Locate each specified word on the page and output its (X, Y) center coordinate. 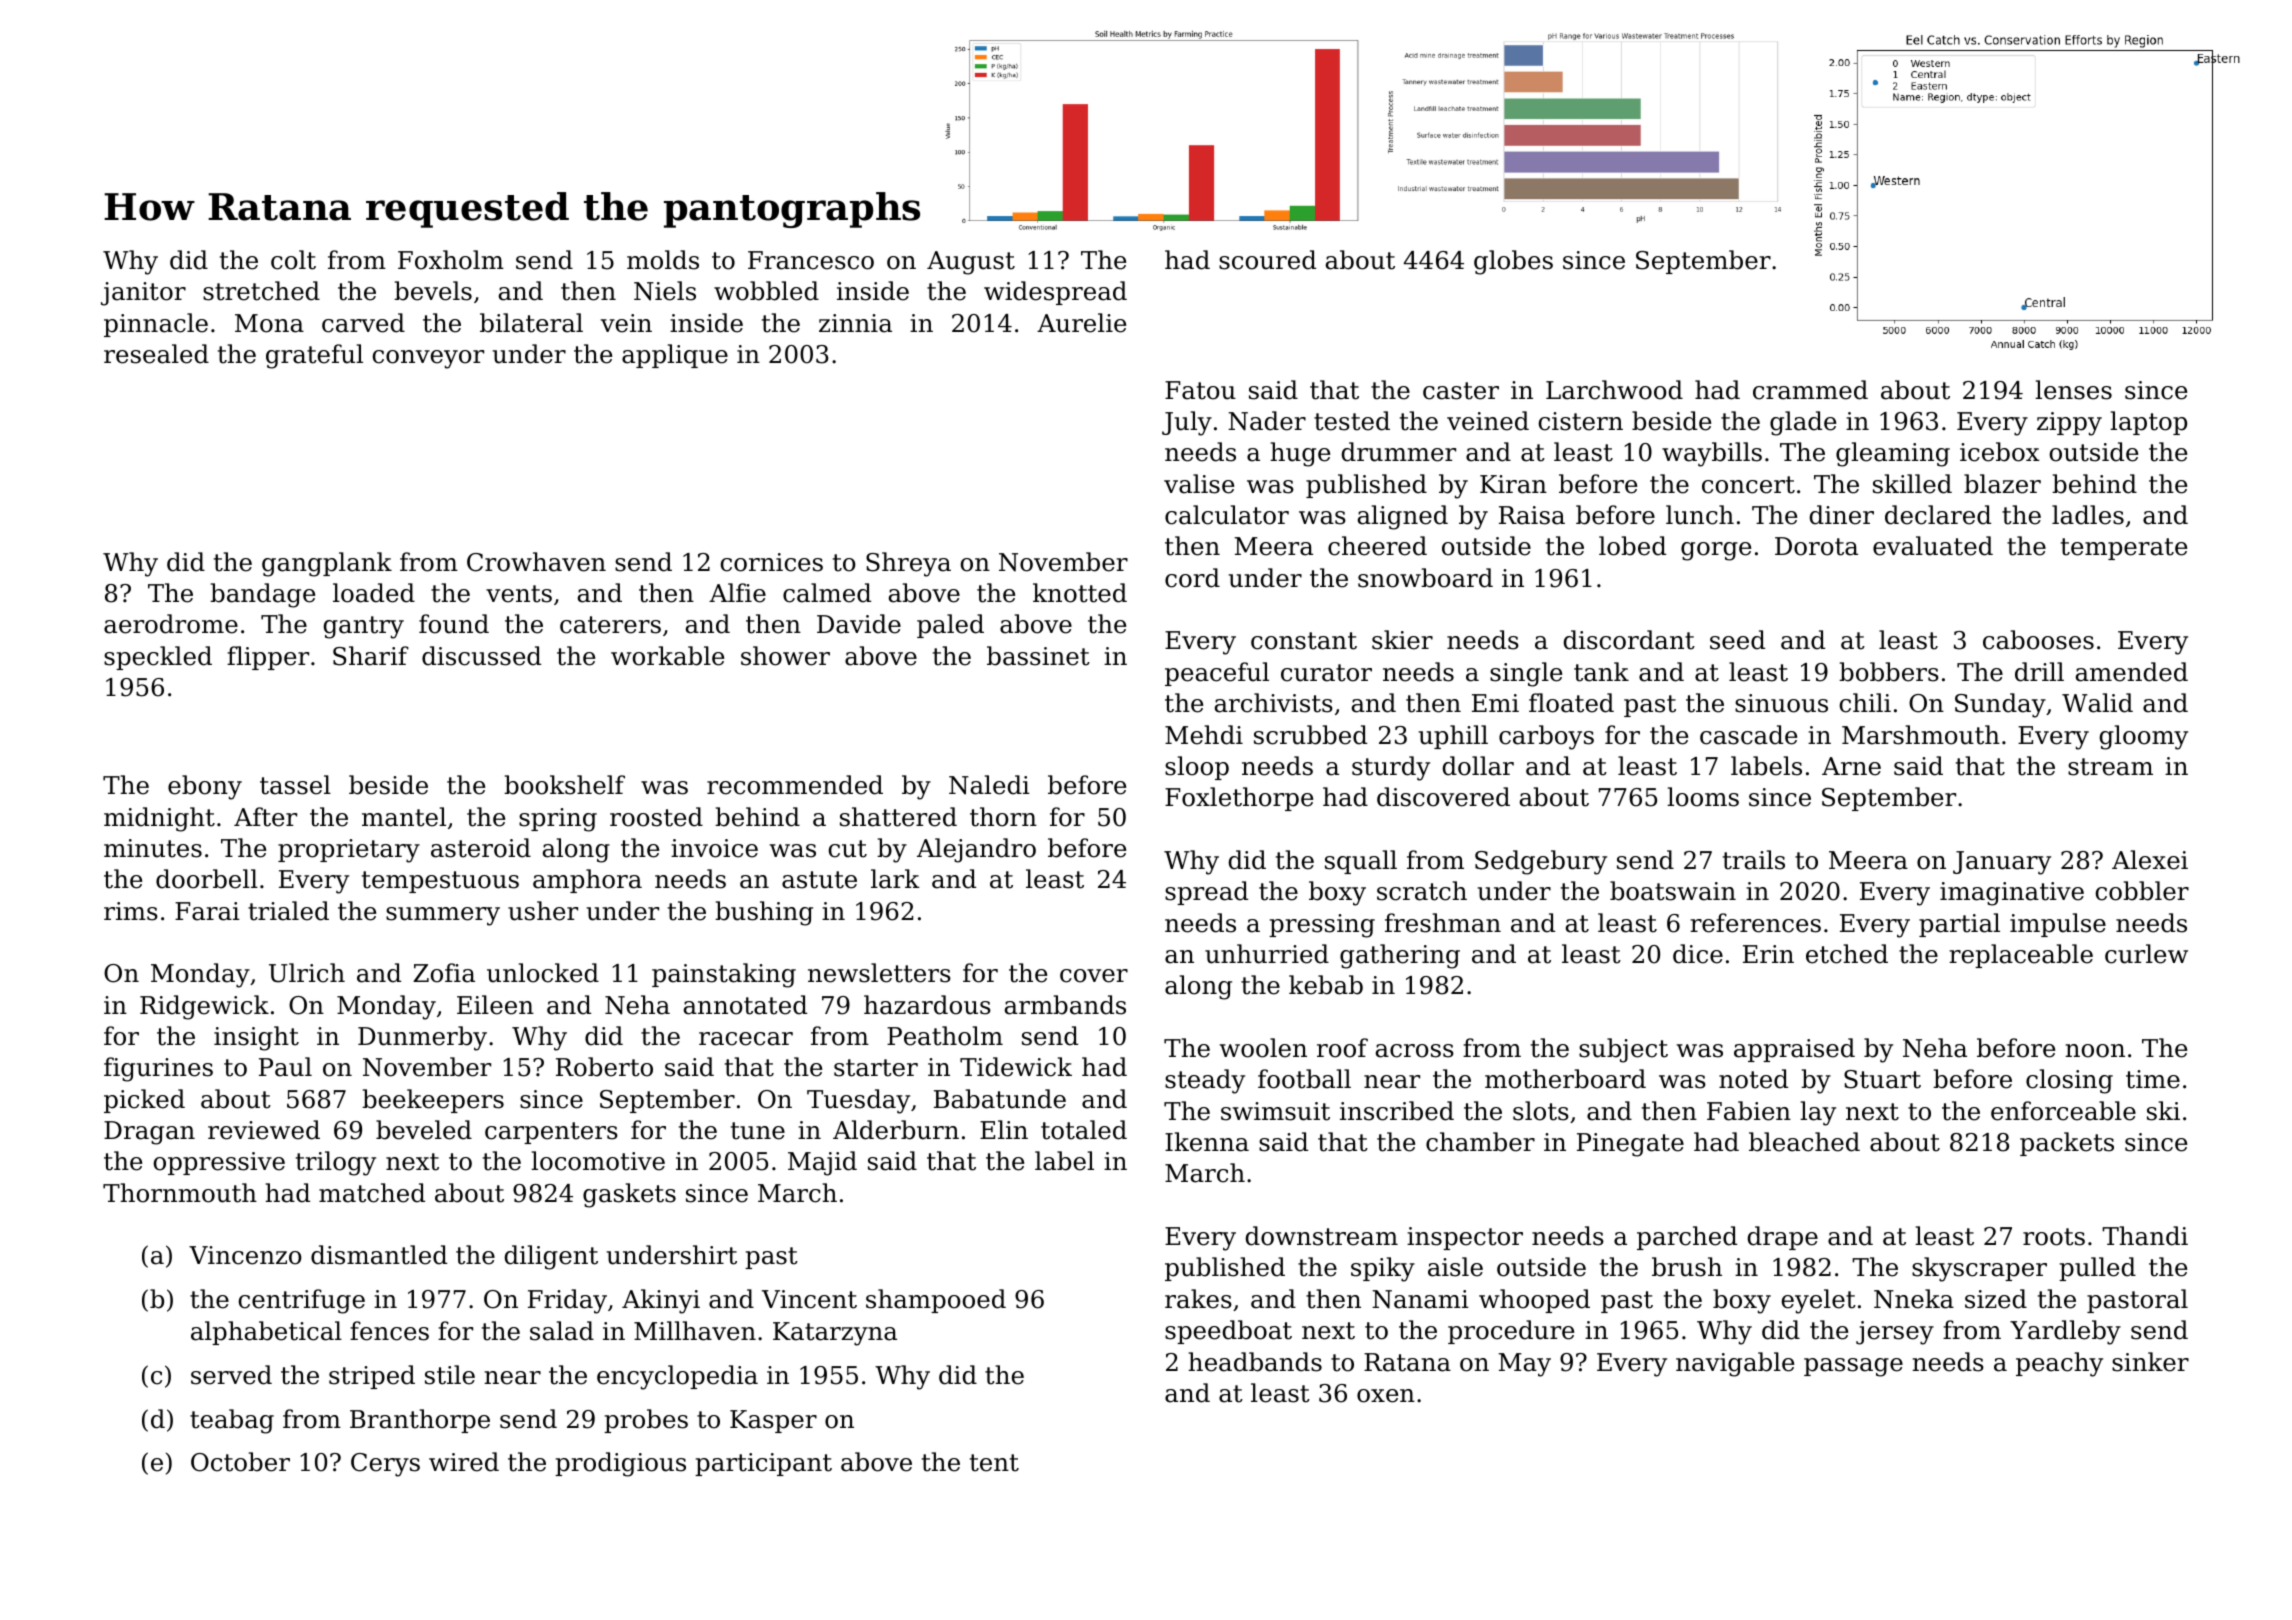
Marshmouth (1921, 735)
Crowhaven (536, 562)
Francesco (811, 260)
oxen (1386, 1396)
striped (372, 1377)
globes (1513, 262)
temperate (2124, 549)
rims (131, 911)
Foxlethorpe (1239, 799)
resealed (156, 354)
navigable (1735, 1364)
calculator (1227, 515)
